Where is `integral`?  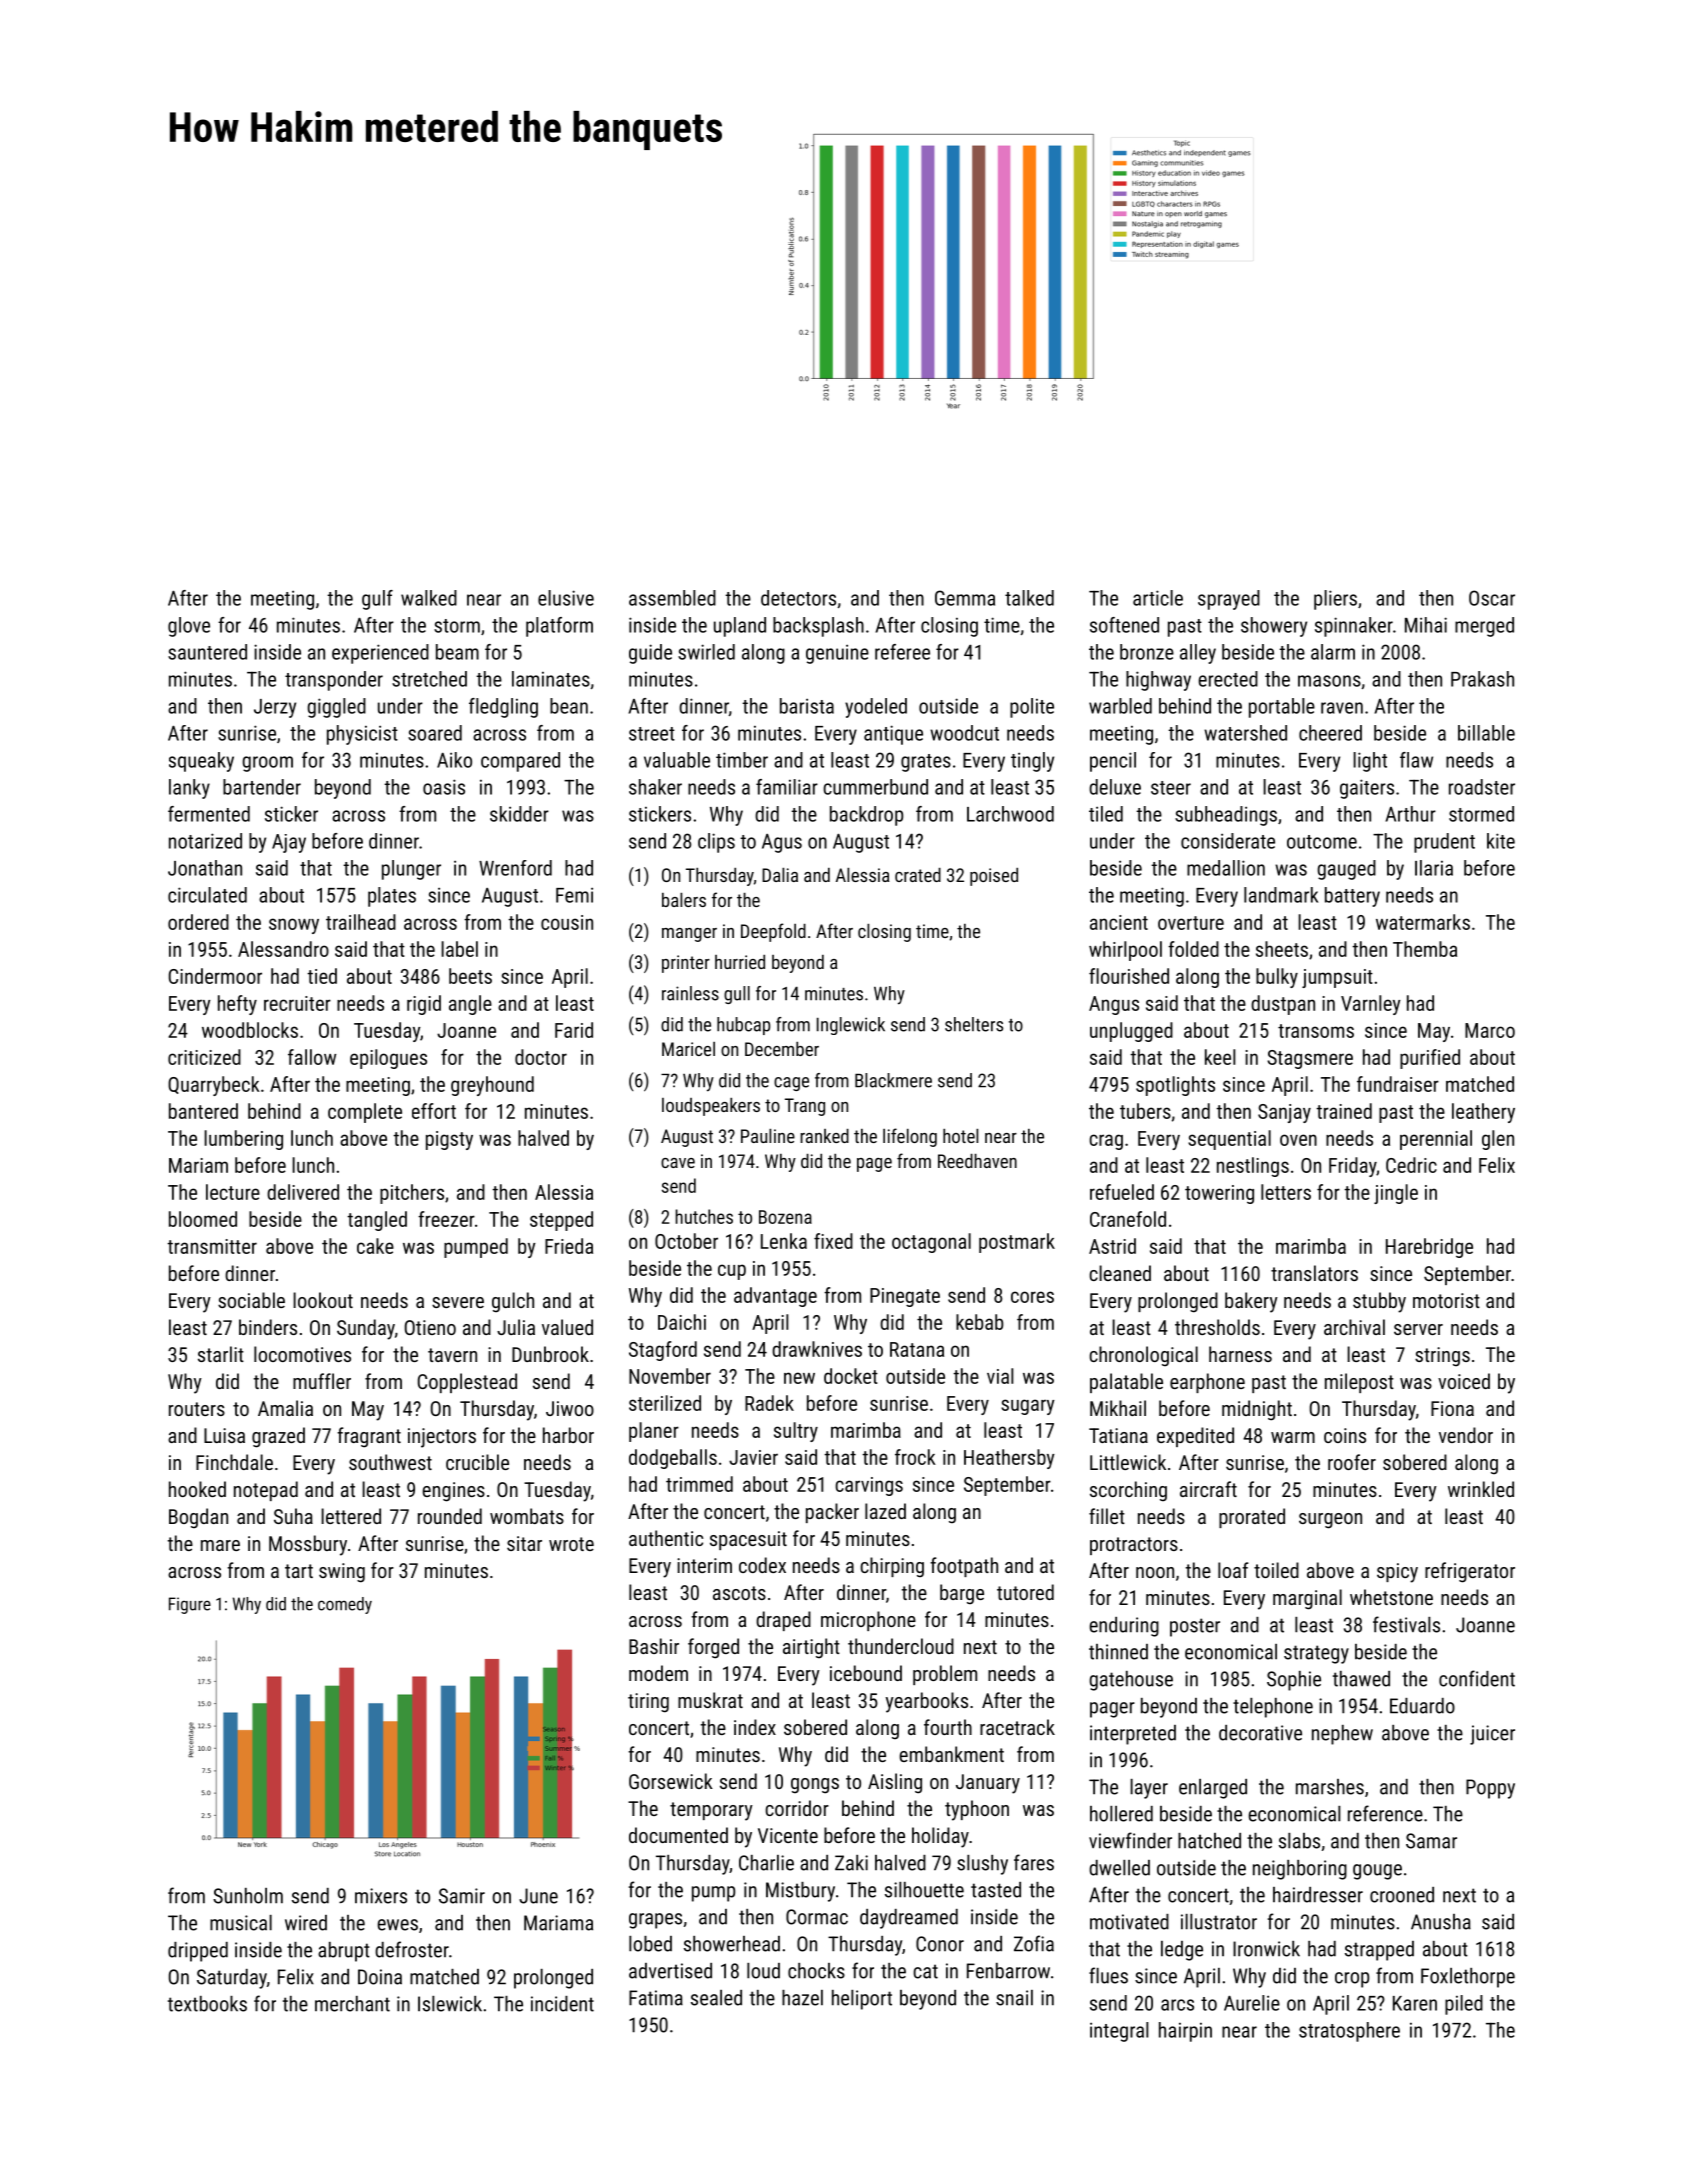 integral is located at coordinates (1119, 2032).
